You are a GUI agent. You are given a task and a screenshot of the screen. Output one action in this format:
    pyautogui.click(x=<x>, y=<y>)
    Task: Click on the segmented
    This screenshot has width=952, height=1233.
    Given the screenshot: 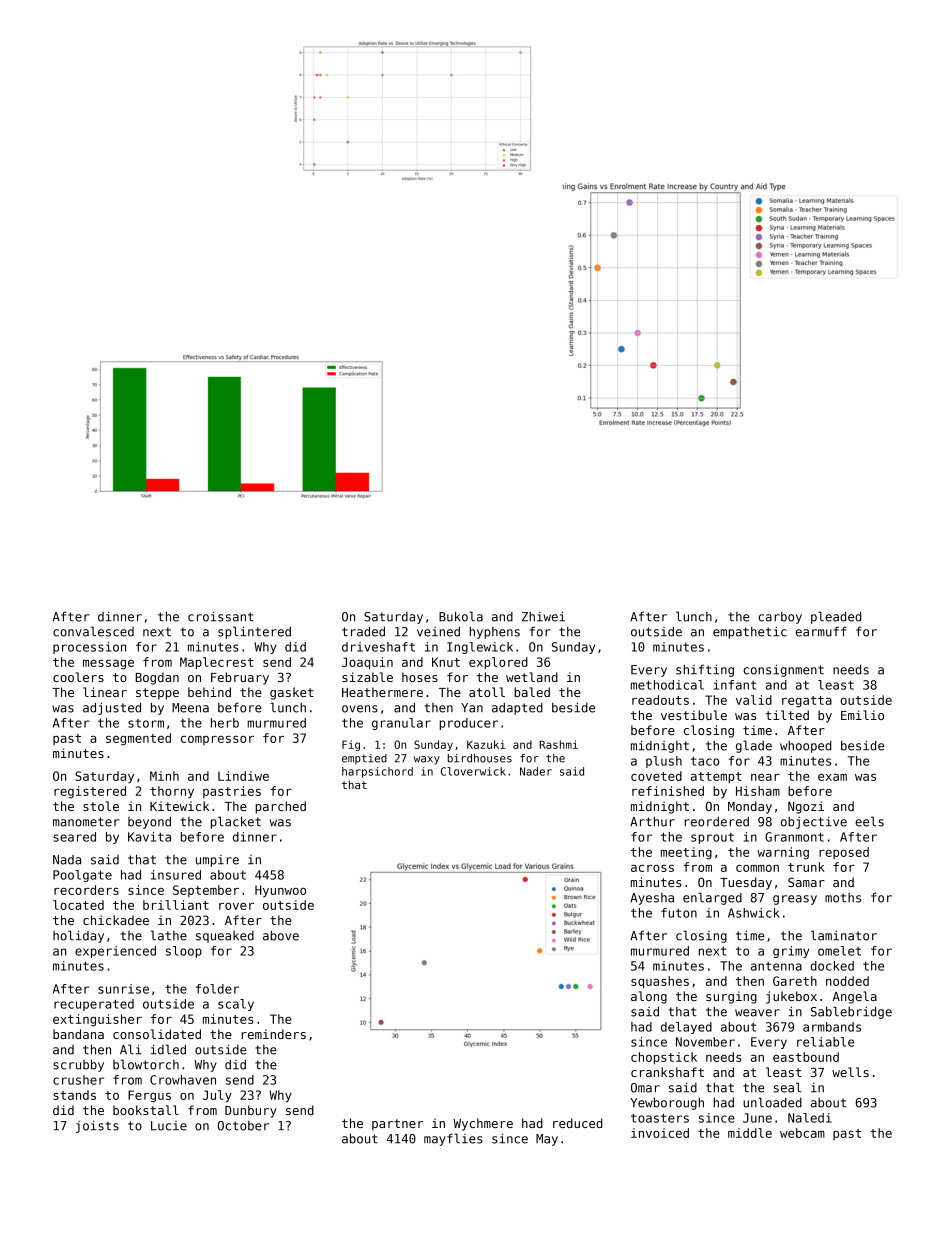 What is the action you would take?
    pyautogui.click(x=138, y=739)
